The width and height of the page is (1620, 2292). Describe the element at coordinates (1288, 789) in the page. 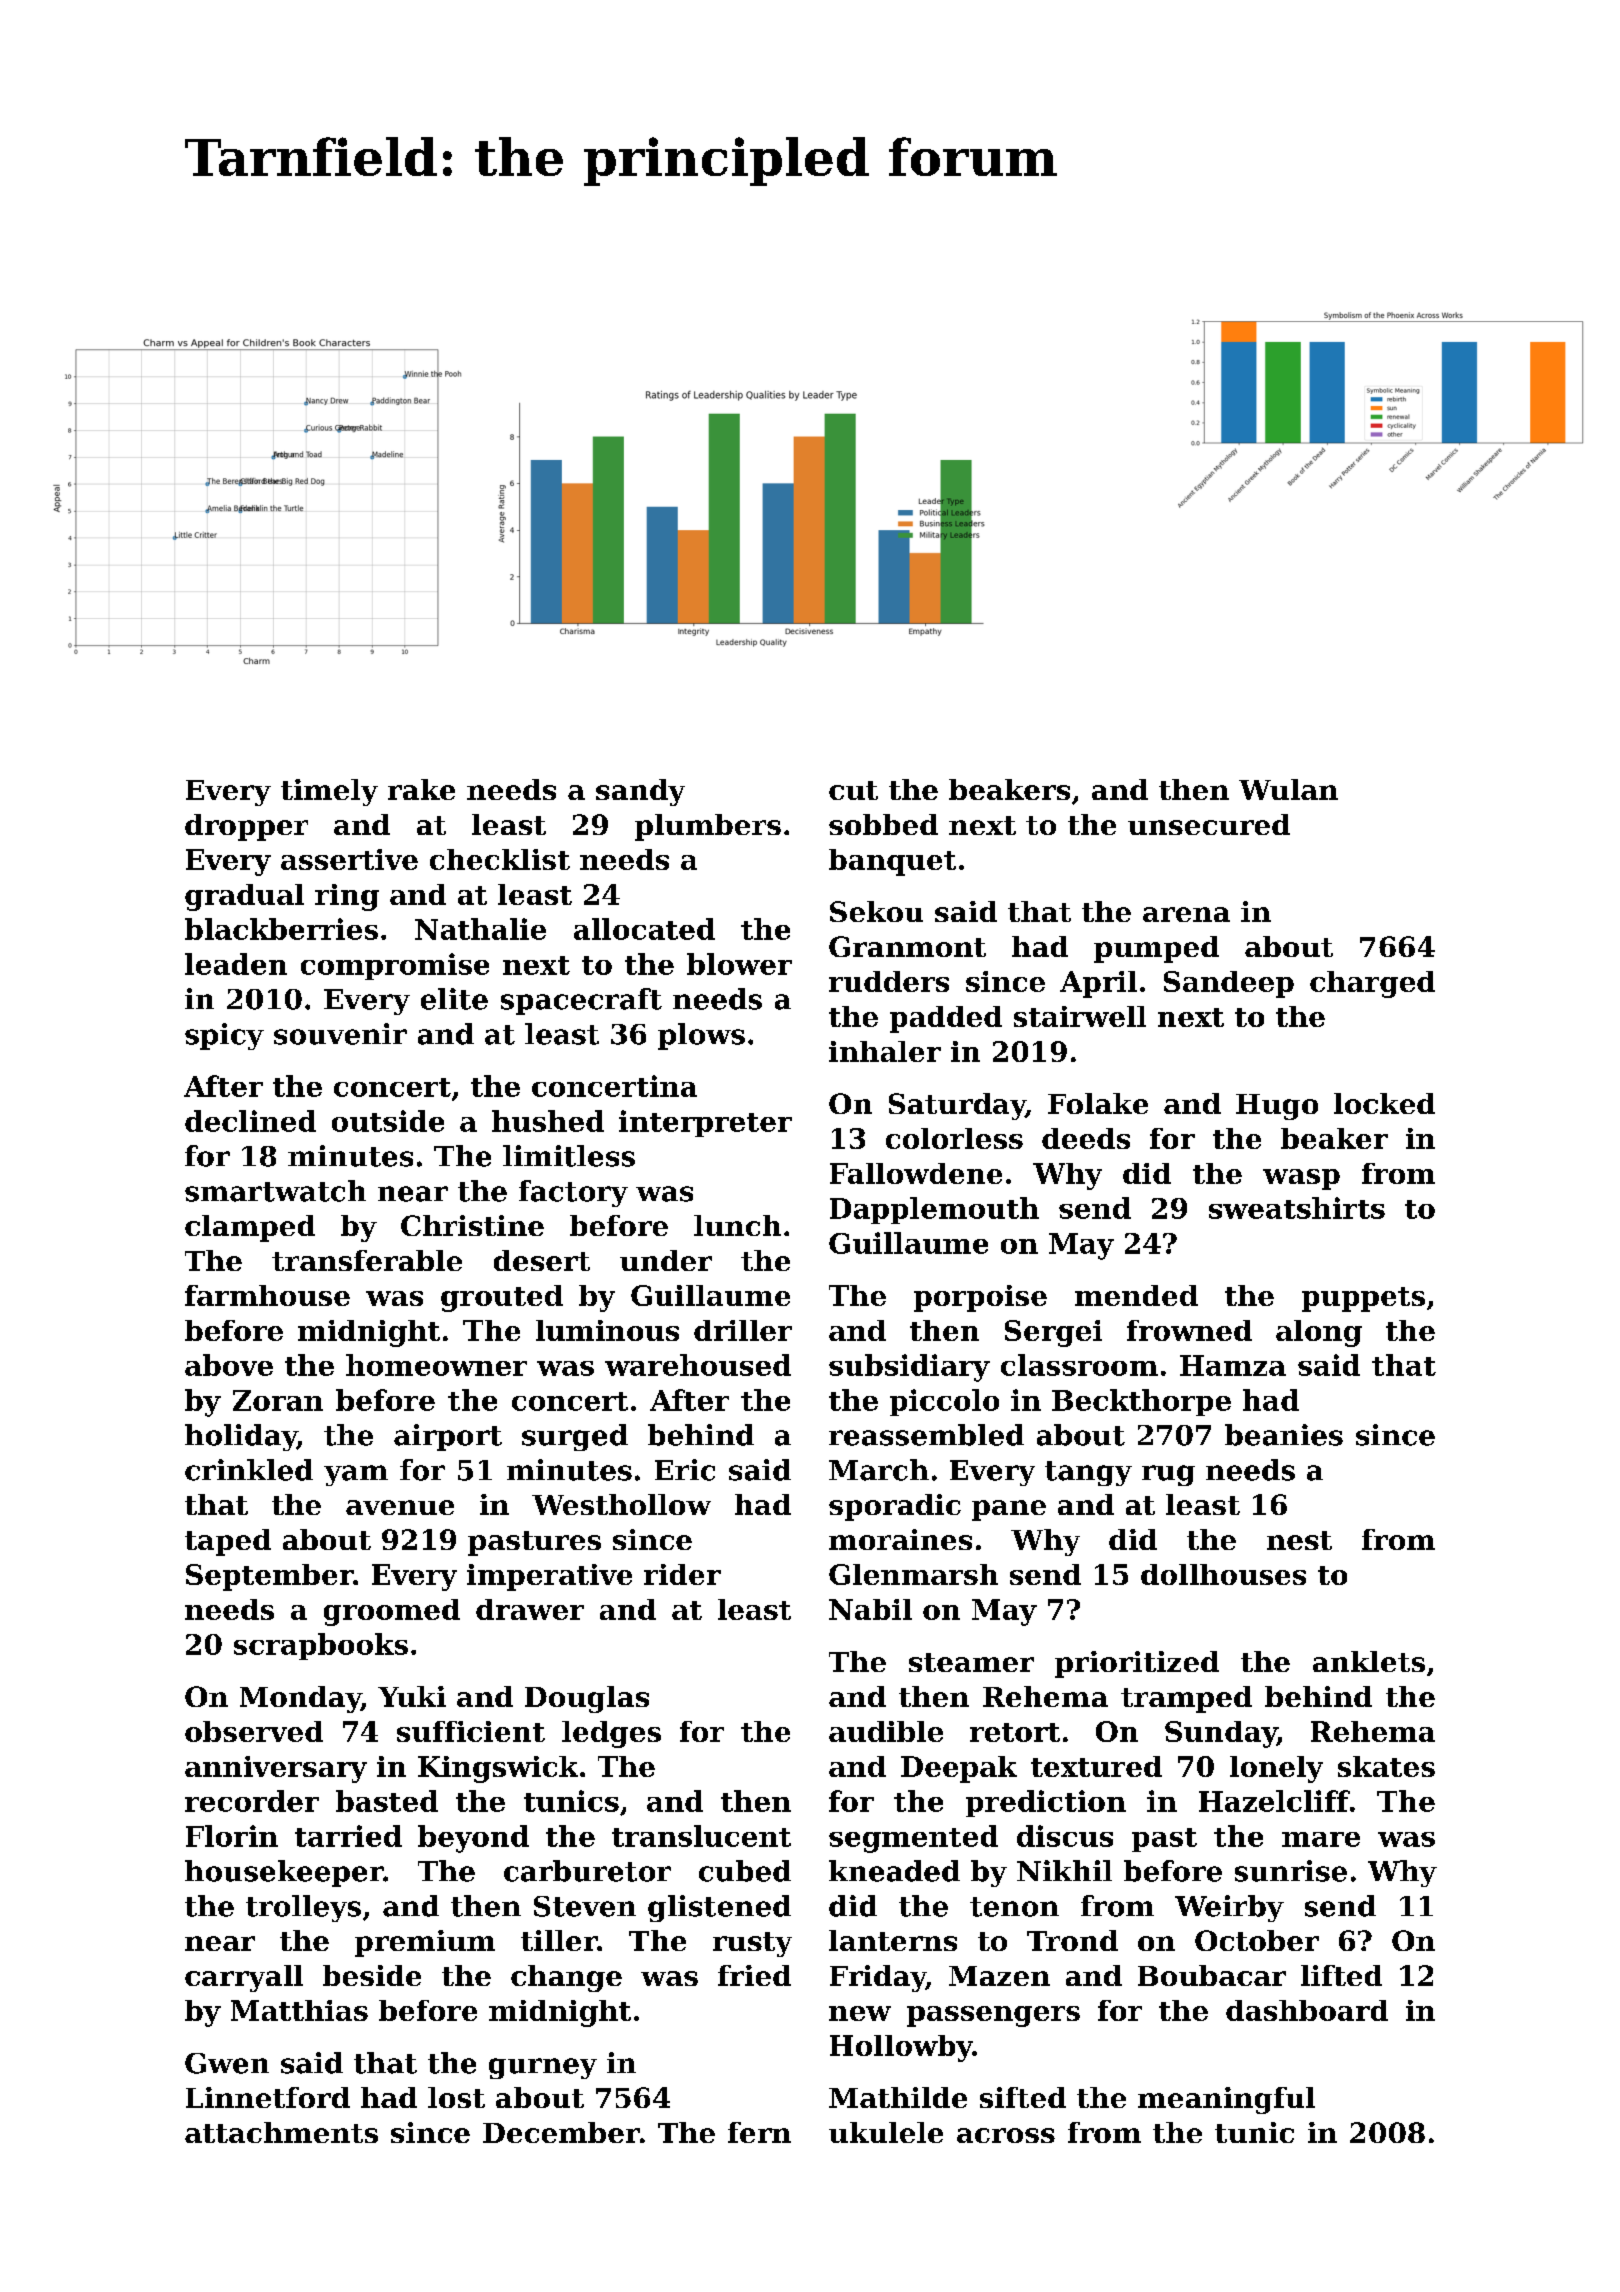

I see `Wulan` at that location.
